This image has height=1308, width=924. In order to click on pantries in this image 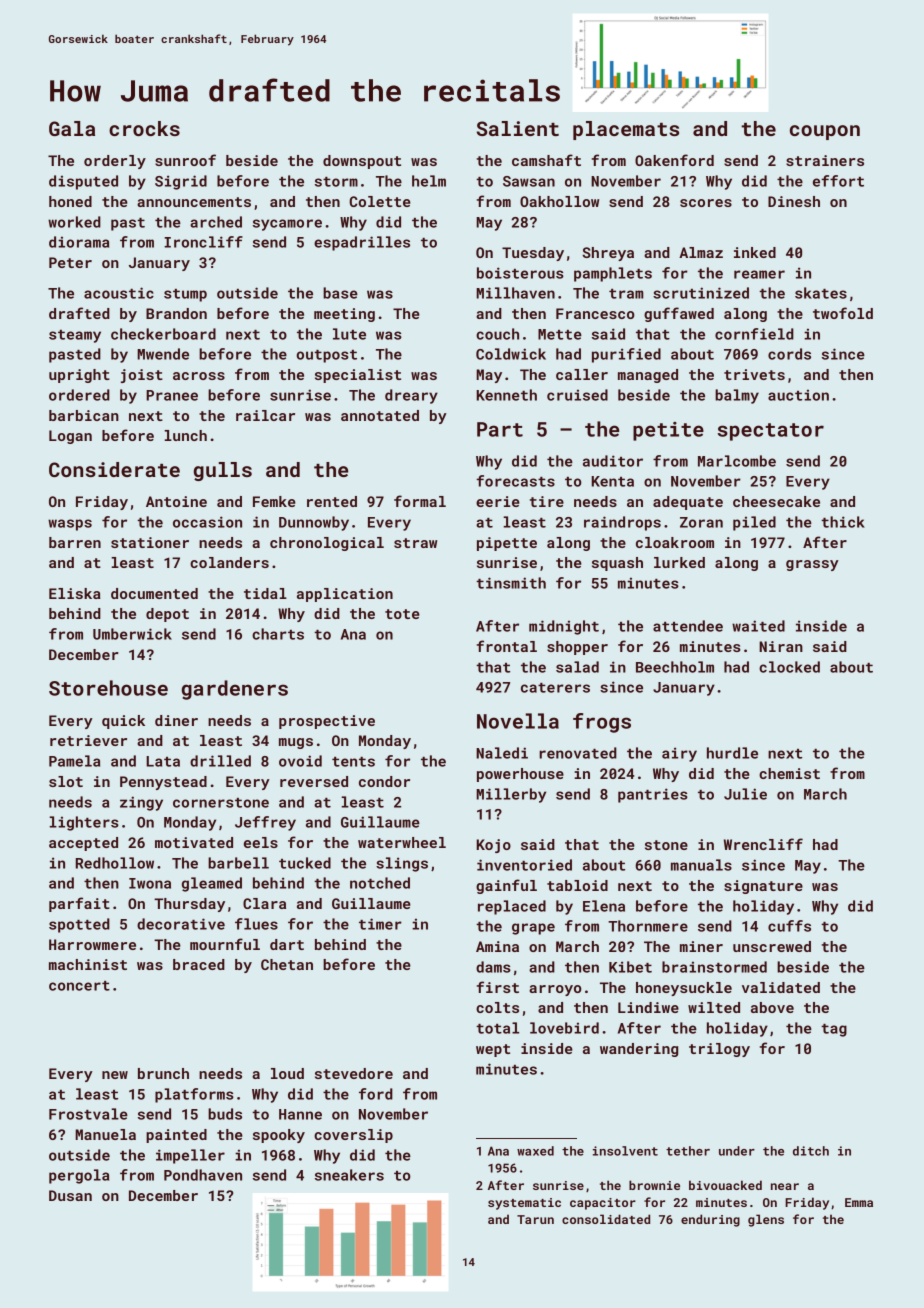, I will do `click(653, 795)`.
